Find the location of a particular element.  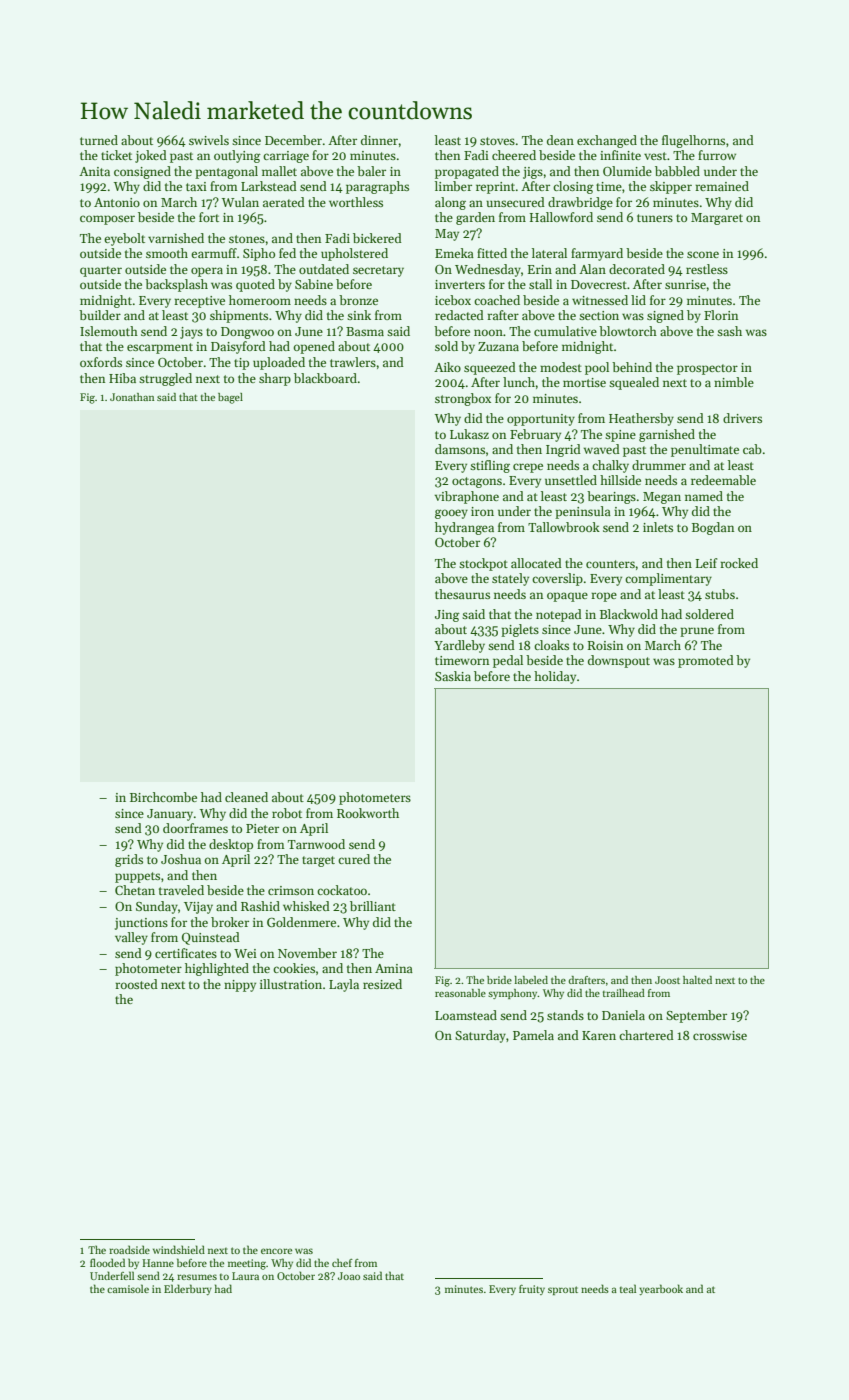

bagel is located at coordinates (230, 398).
